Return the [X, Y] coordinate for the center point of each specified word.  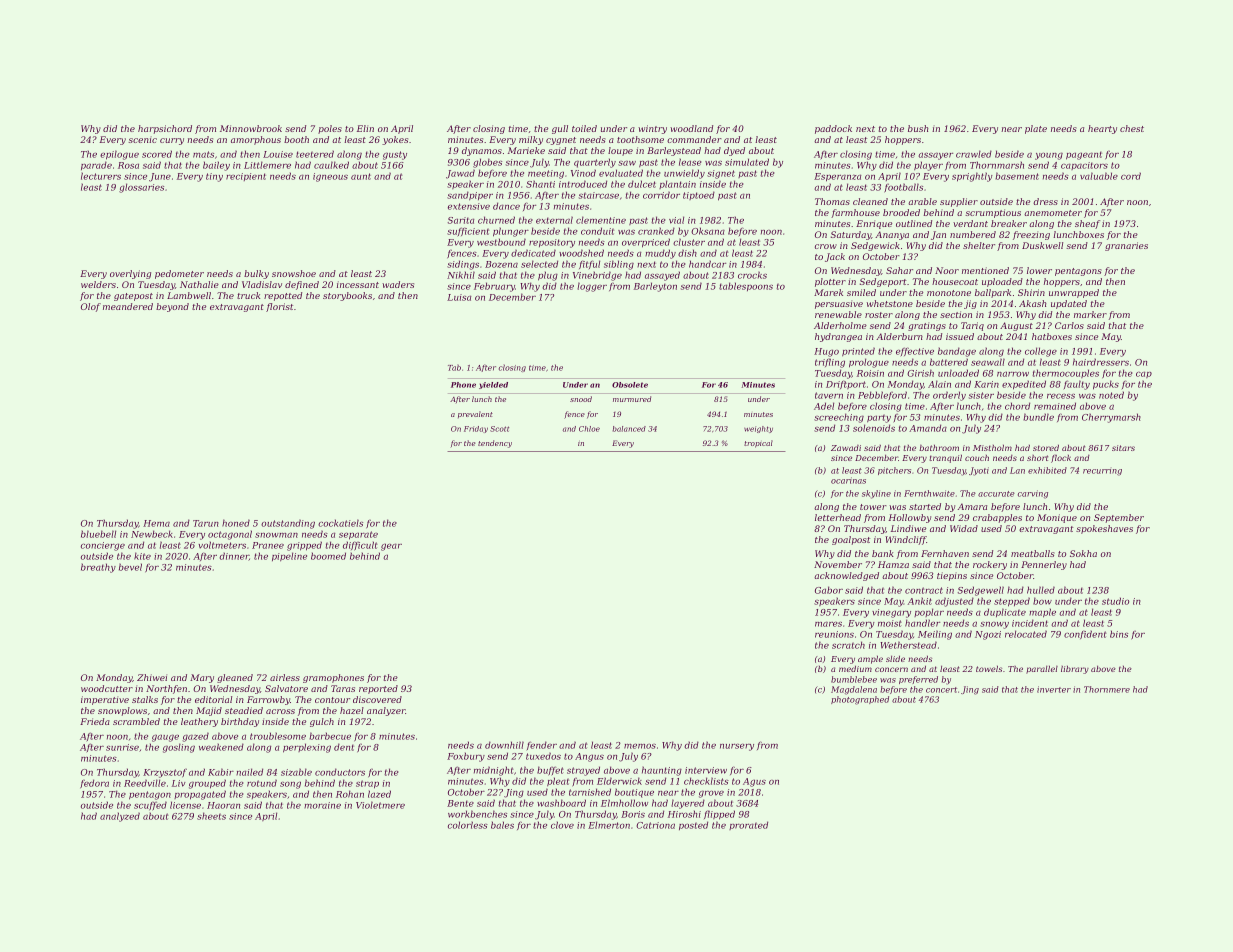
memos [640, 746]
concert [941, 690]
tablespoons [746, 286]
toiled [584, 128]
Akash [1033, 303]
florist [279, 307]
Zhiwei [152, 677]
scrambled [136, 721]
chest [1132, 128]
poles [330, 129]
